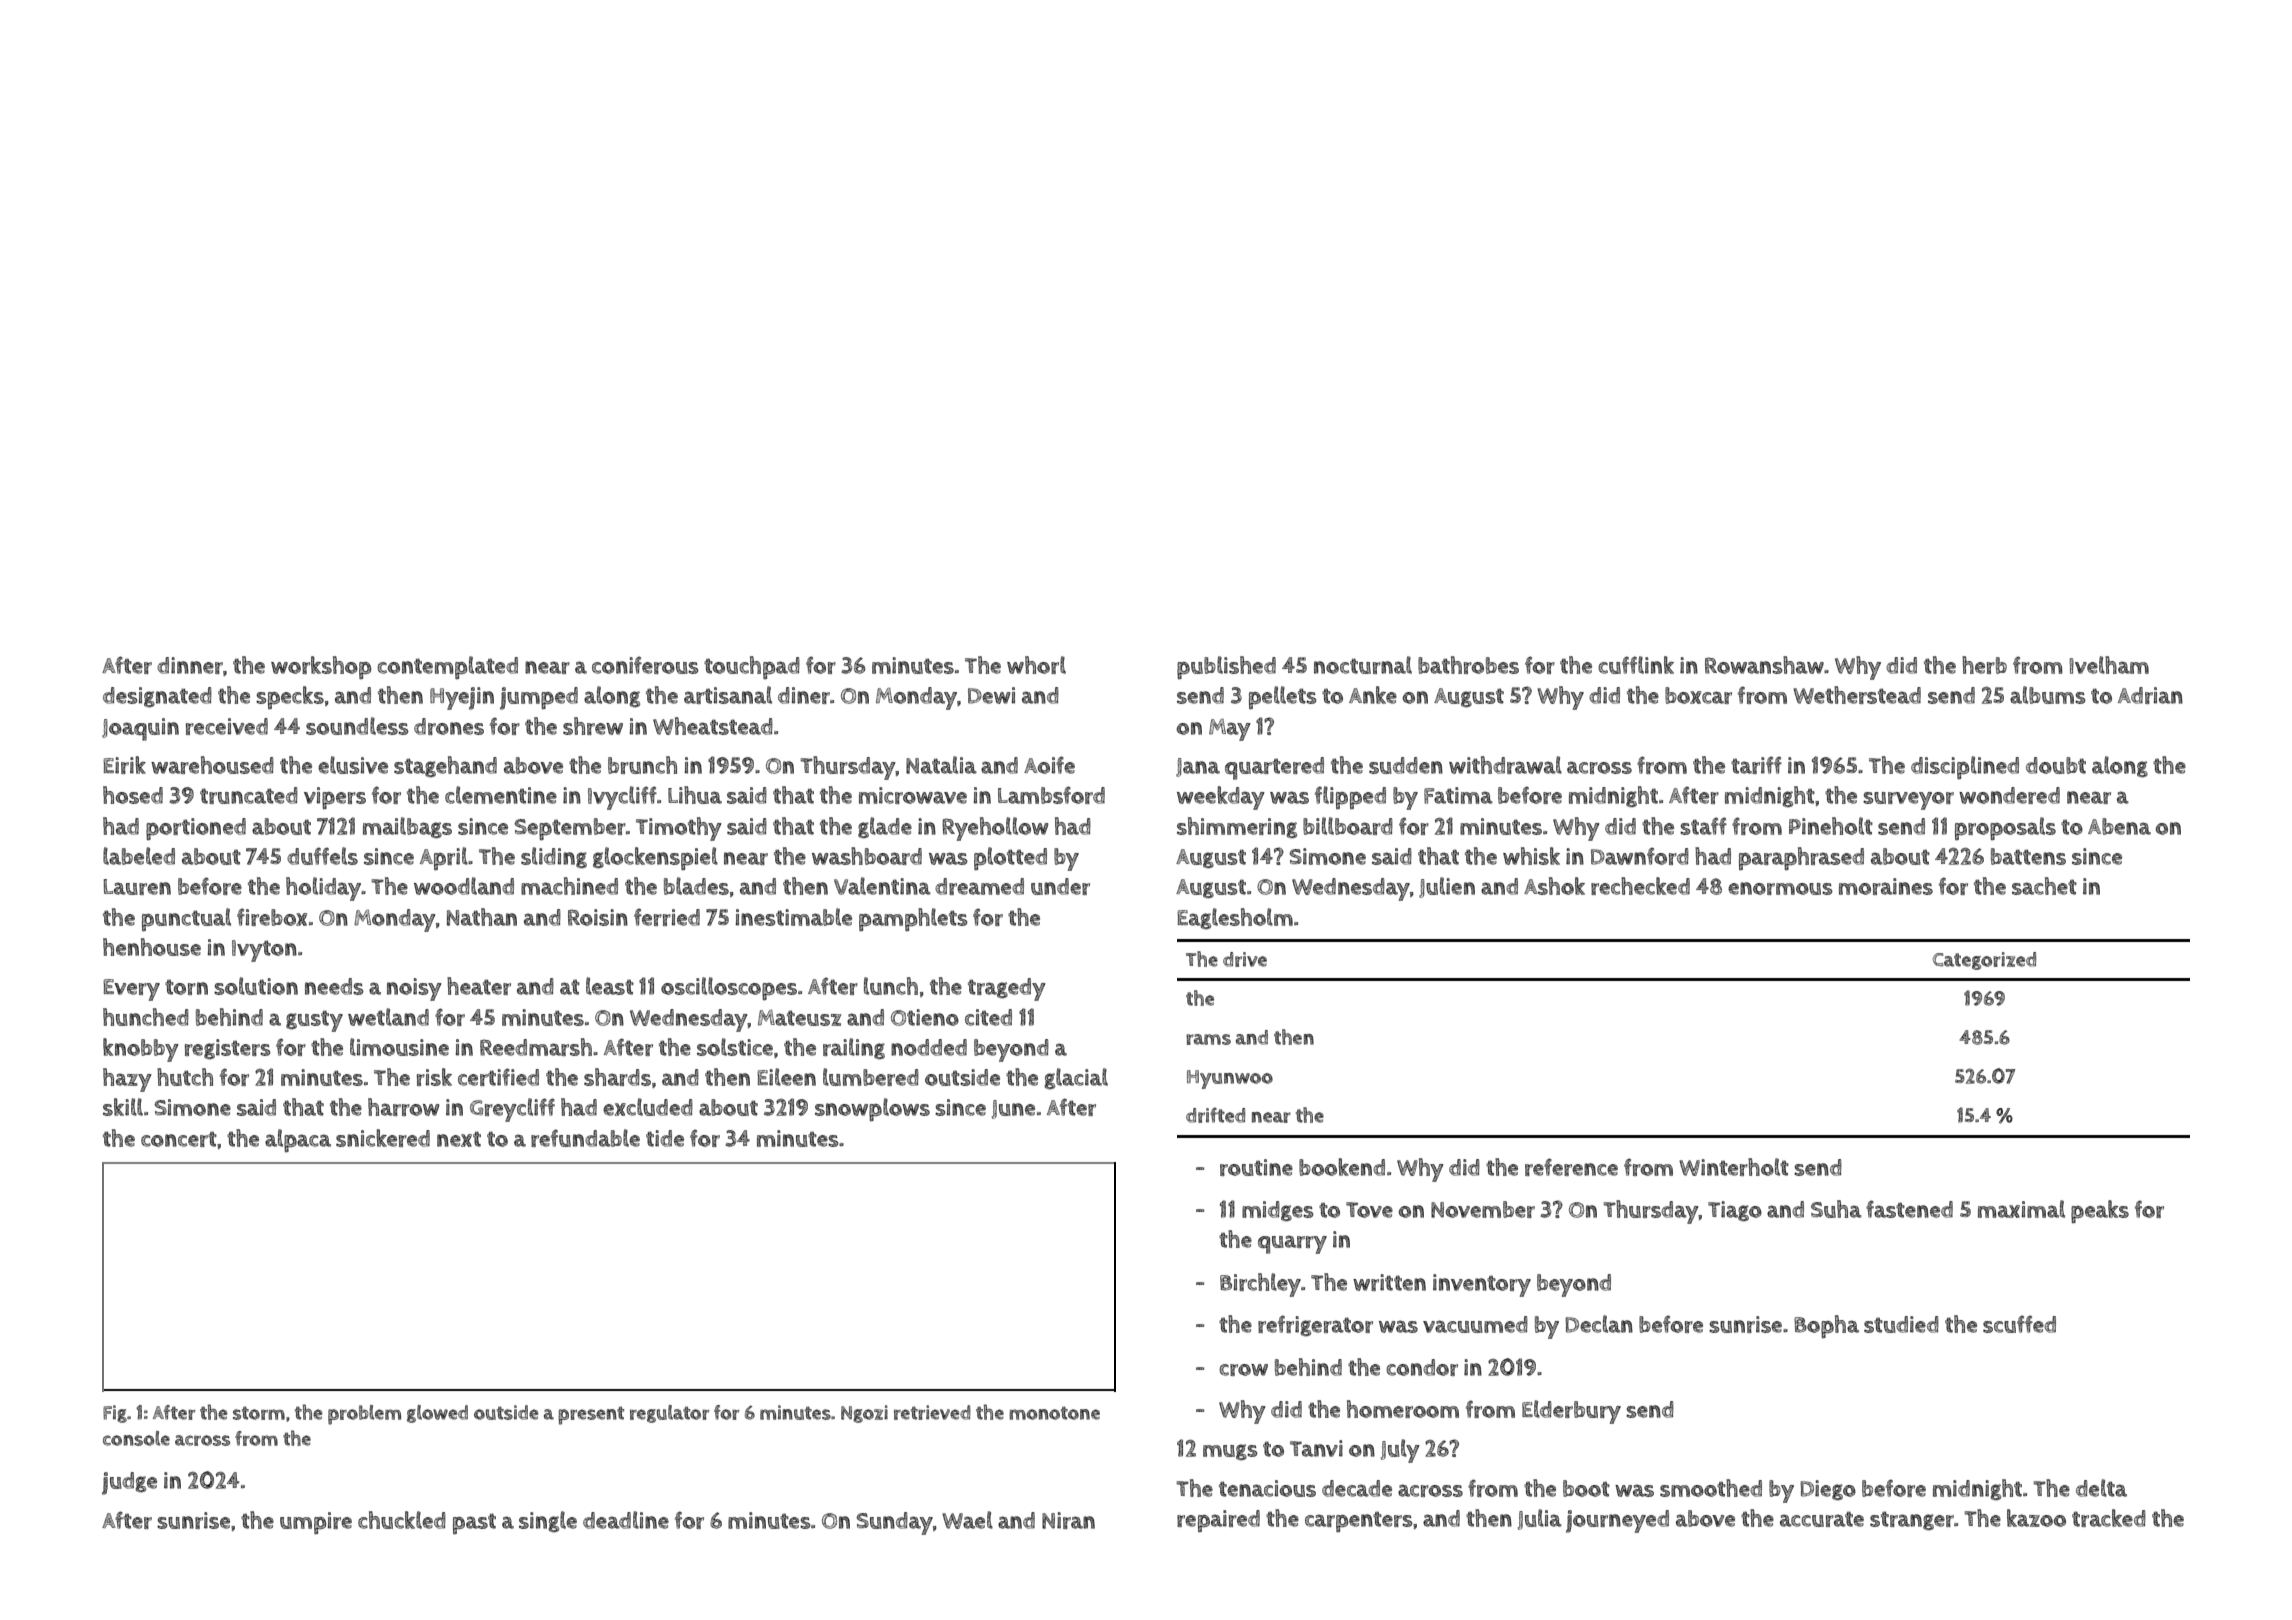 Image resolution: width=2292 pixels, height=1620 pixels. Describe the element at coordinates (1260, 1285) in the screenshot. I see `Birchley` at that location.
